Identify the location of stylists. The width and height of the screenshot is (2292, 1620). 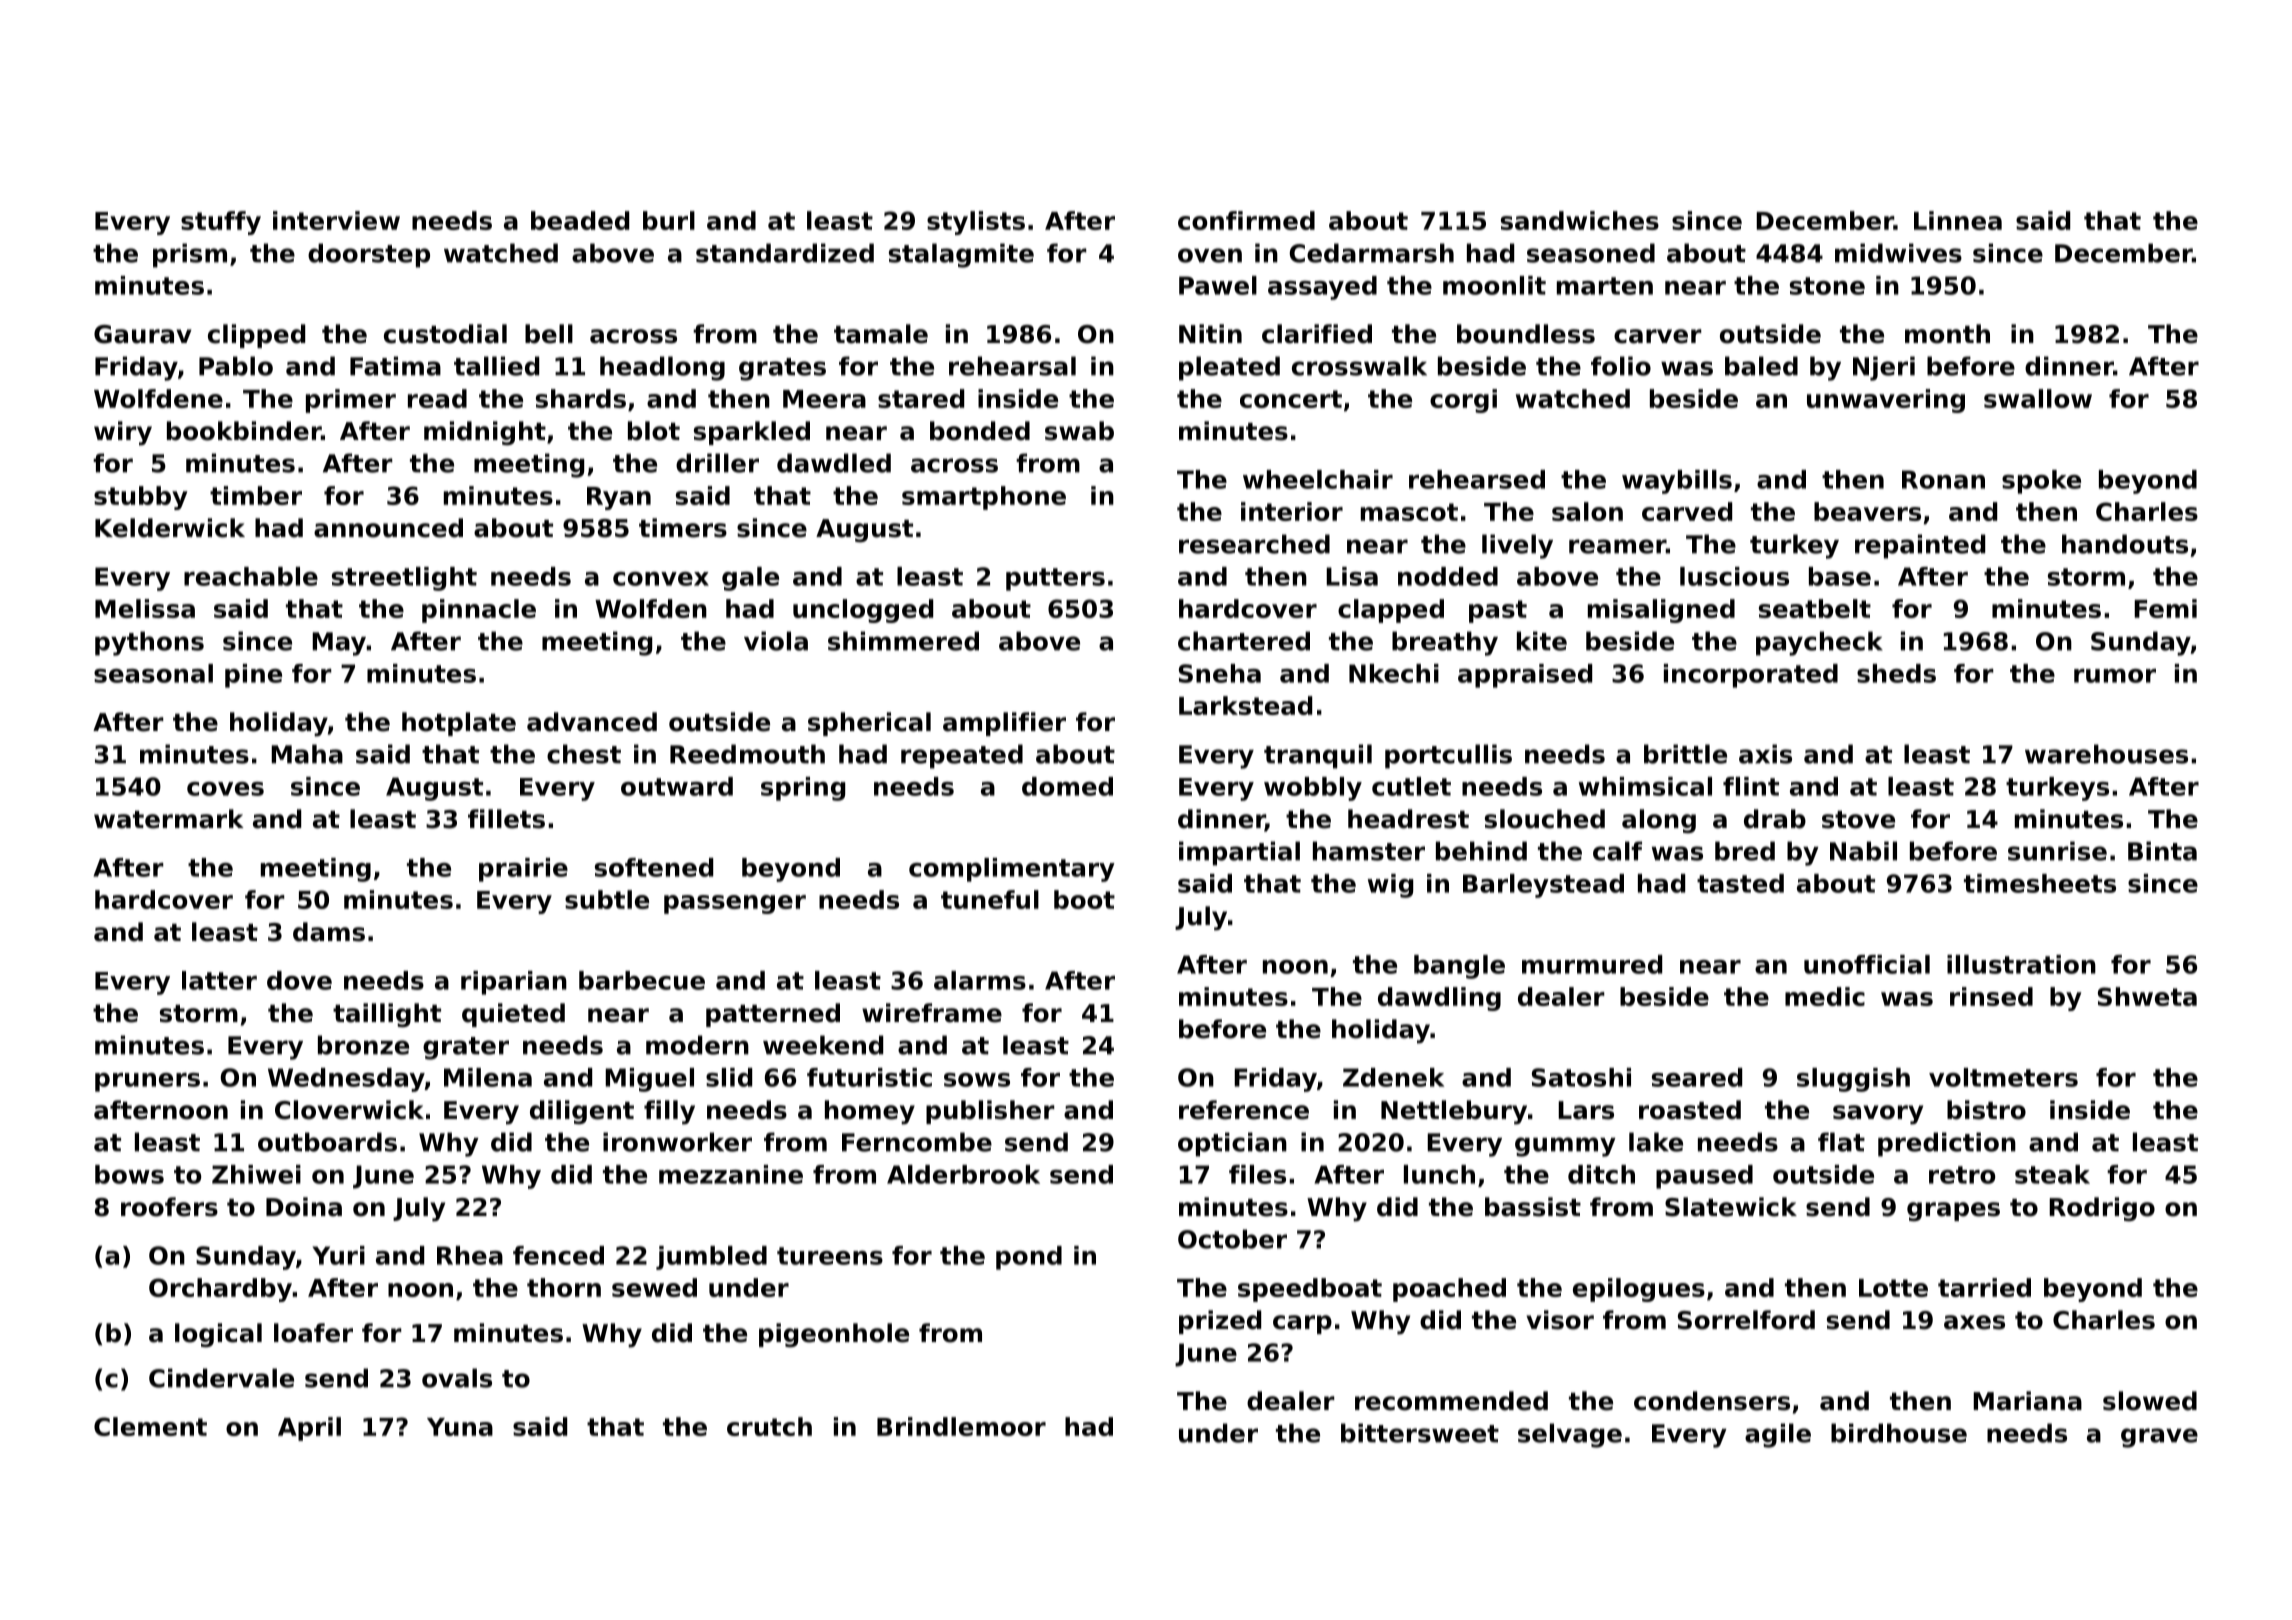
(976, 223).
